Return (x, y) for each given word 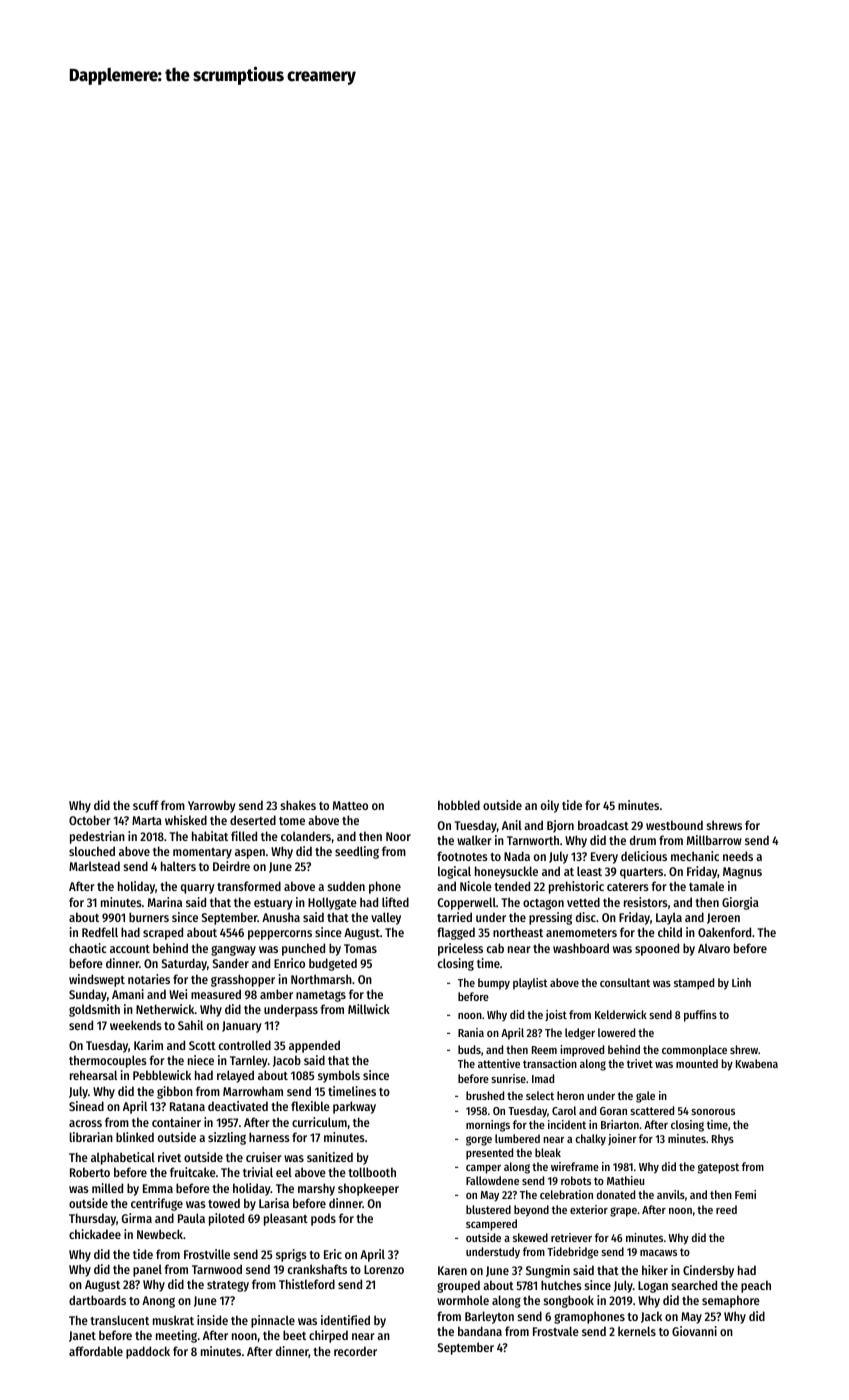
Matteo (350, 805)
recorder (355, 1351)
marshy (316, 1189)
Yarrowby (212, 806)
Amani (128, 994)
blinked (135, 1137)
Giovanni (694, 1331)
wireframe (575, 1166)
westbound (674, 825)
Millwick (369, 1009)
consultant (625, 982)
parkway (354, 1107)
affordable (96, 1351)
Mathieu (625, 1180)
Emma (158, 1188)
